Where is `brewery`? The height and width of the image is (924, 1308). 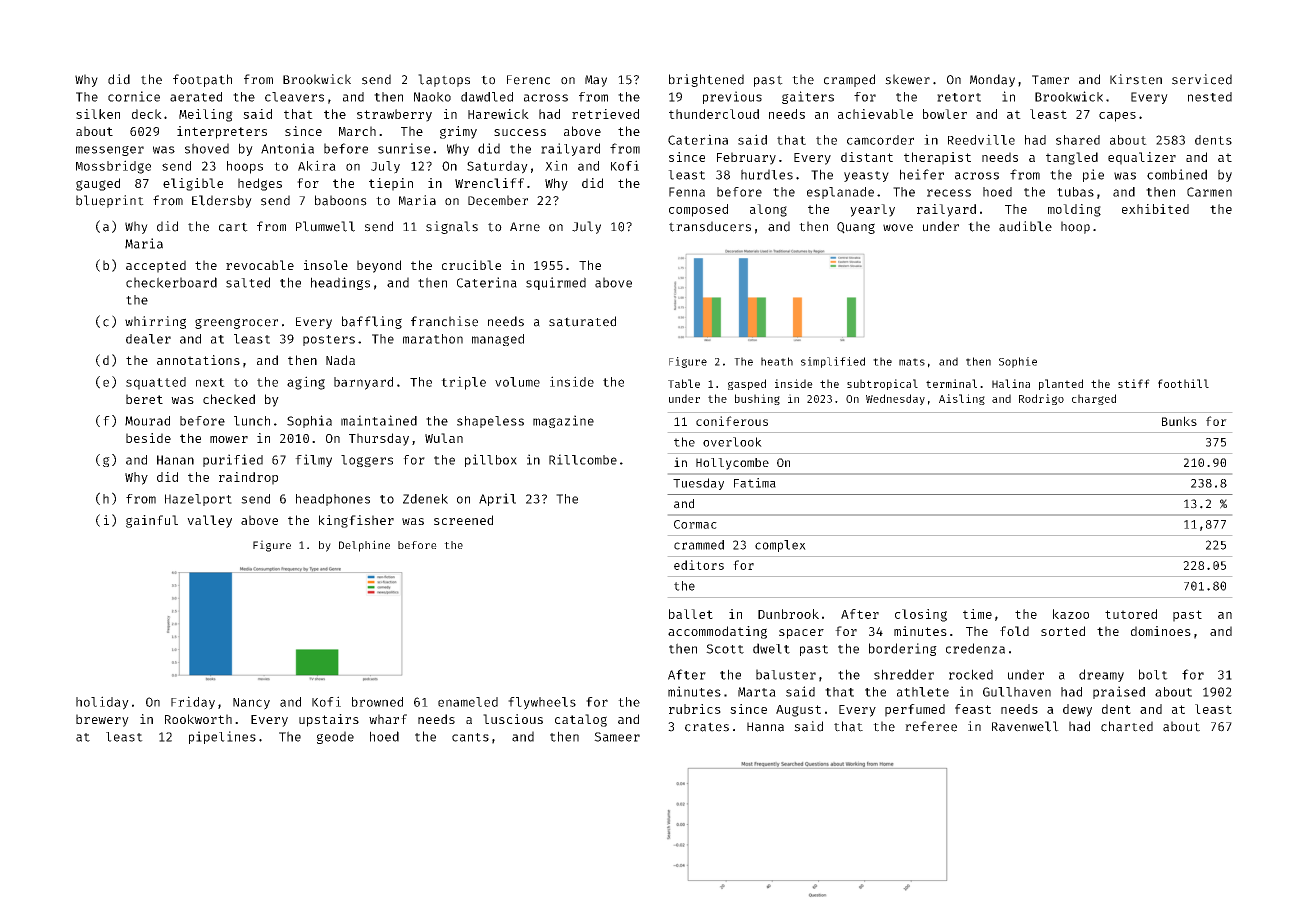
brewery is located at coordinates (102, 720).
